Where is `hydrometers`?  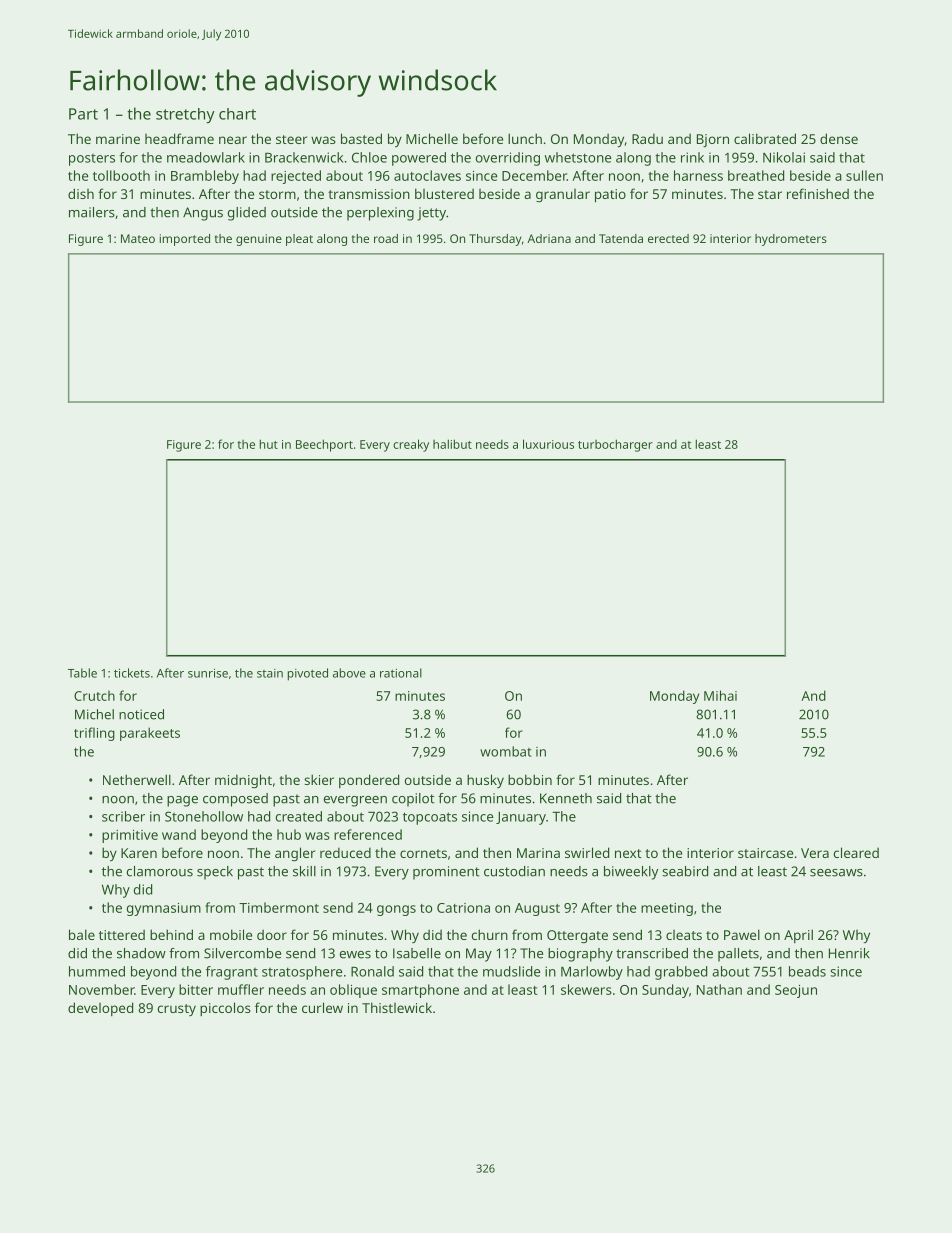
hydrometers is located at coordinates (791, 240).
